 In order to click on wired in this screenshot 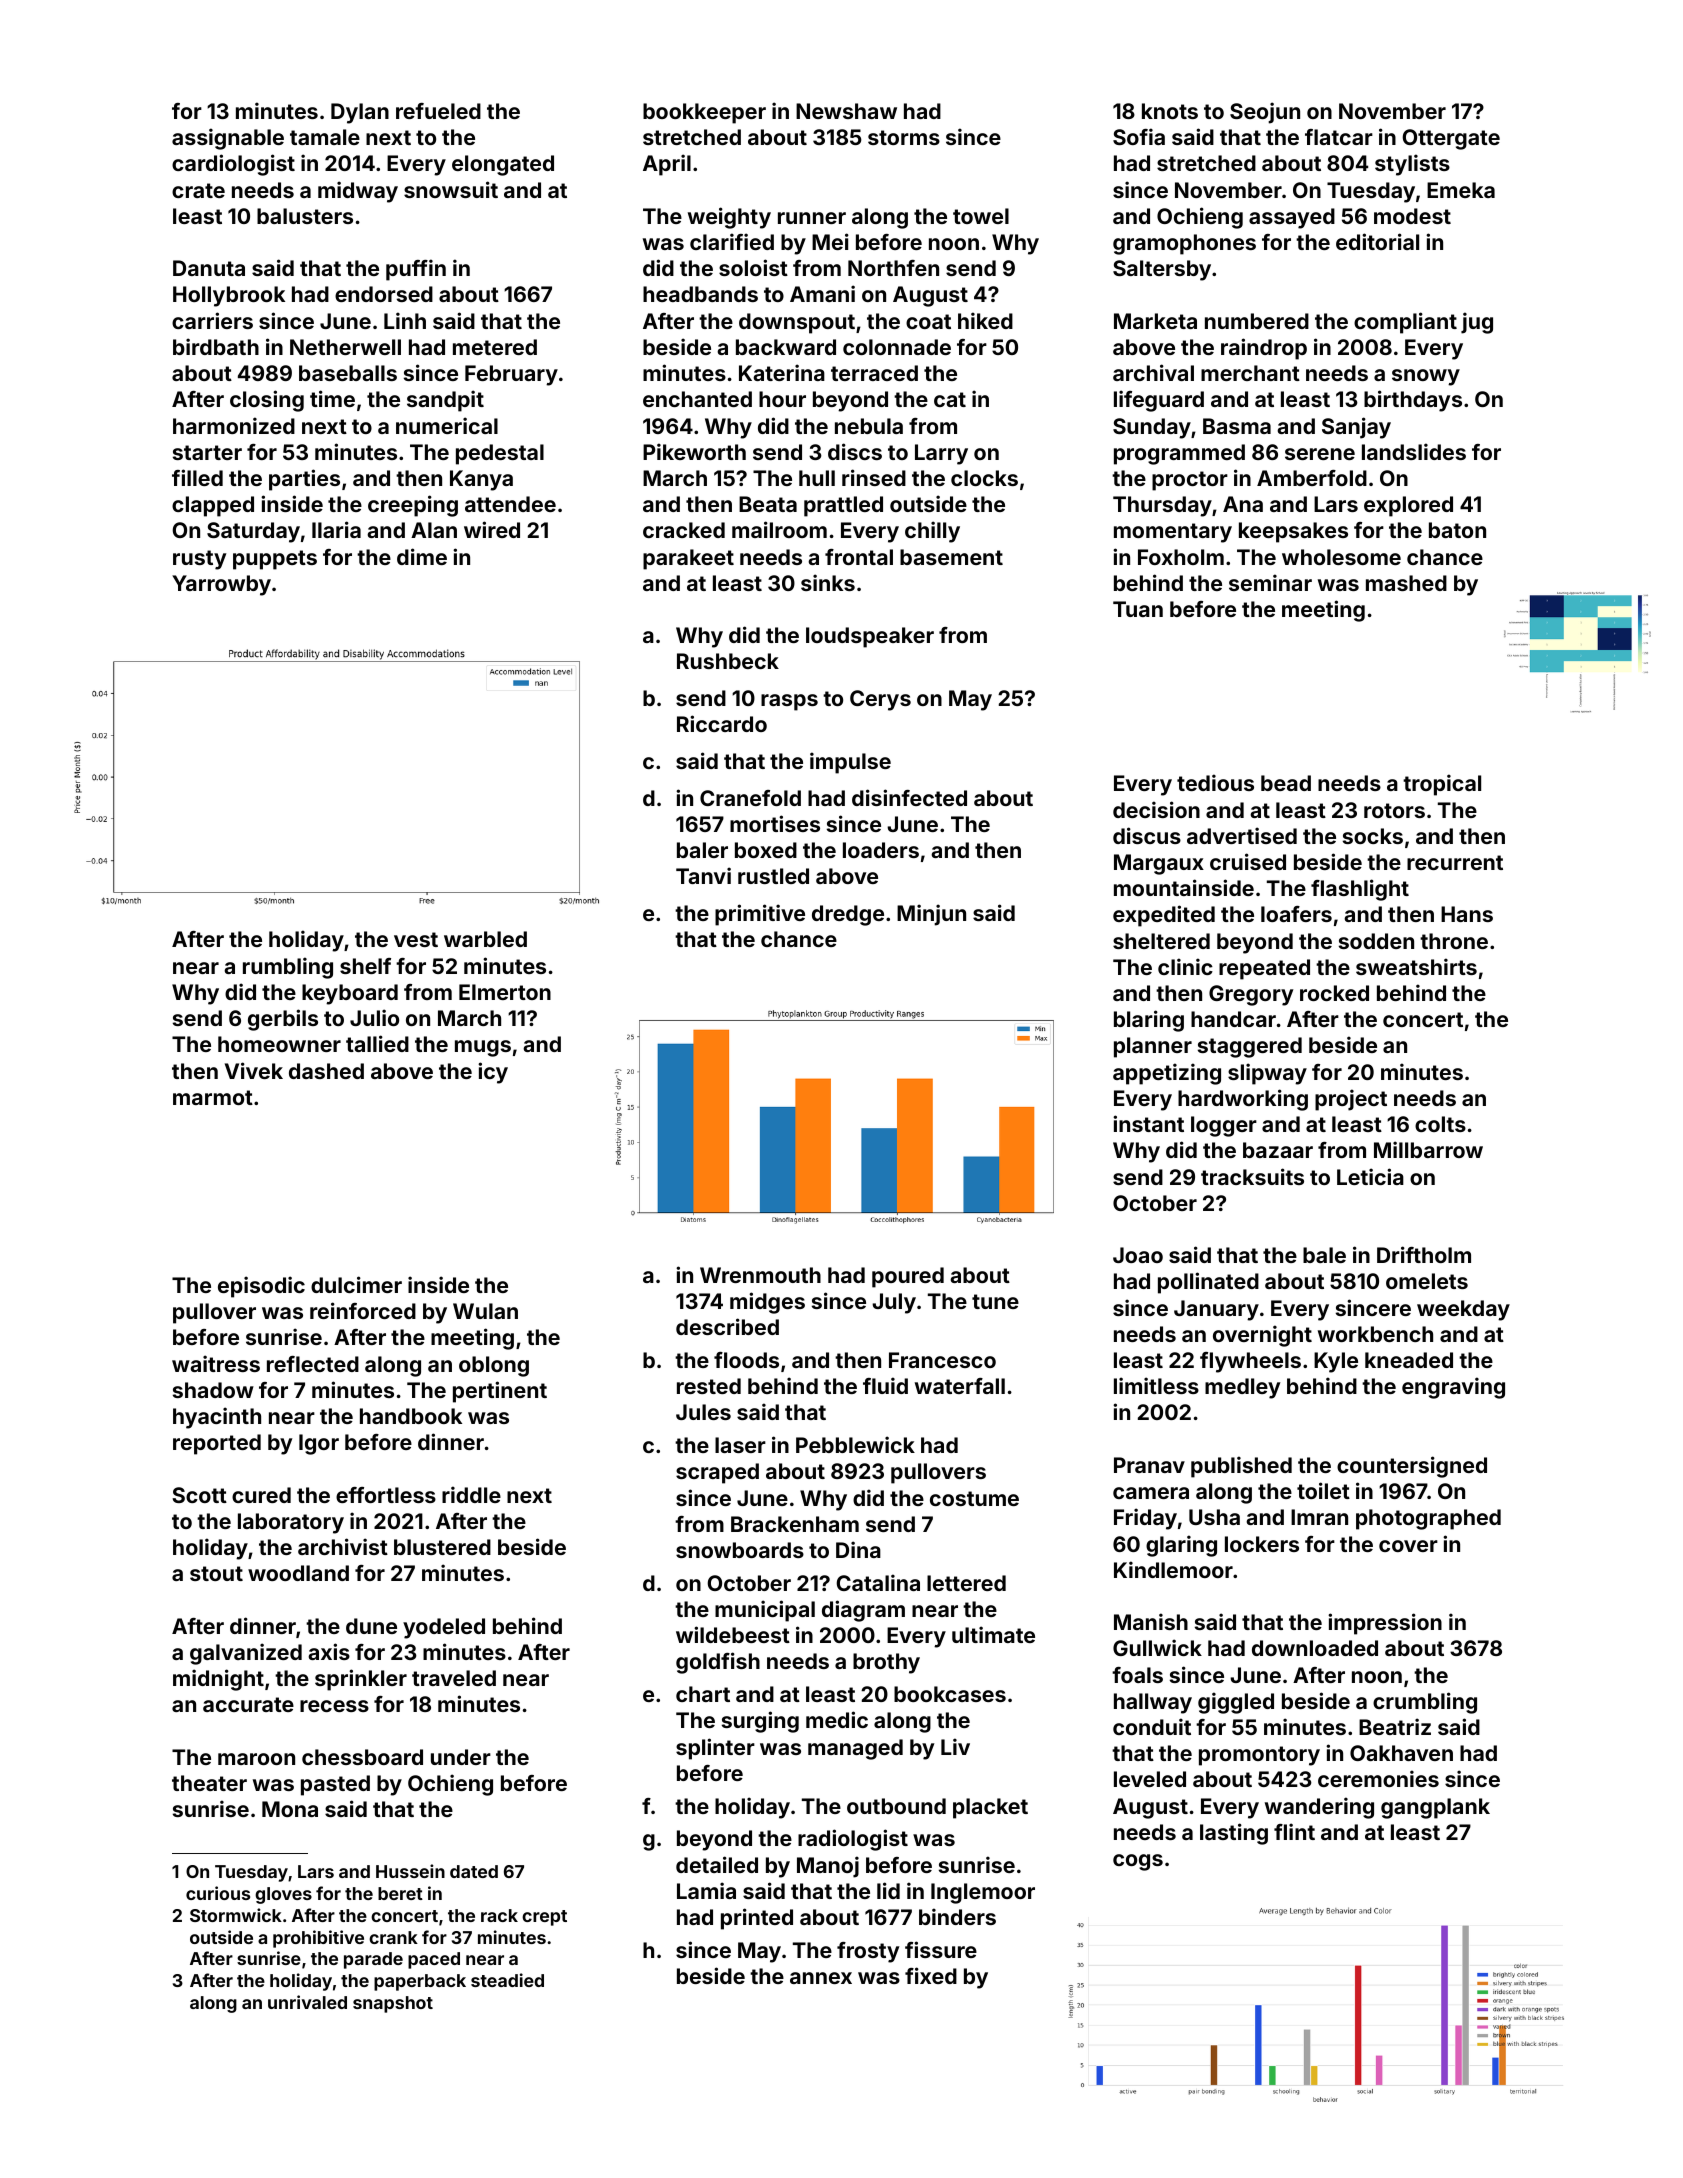, I will do `click(492, 529)`.
